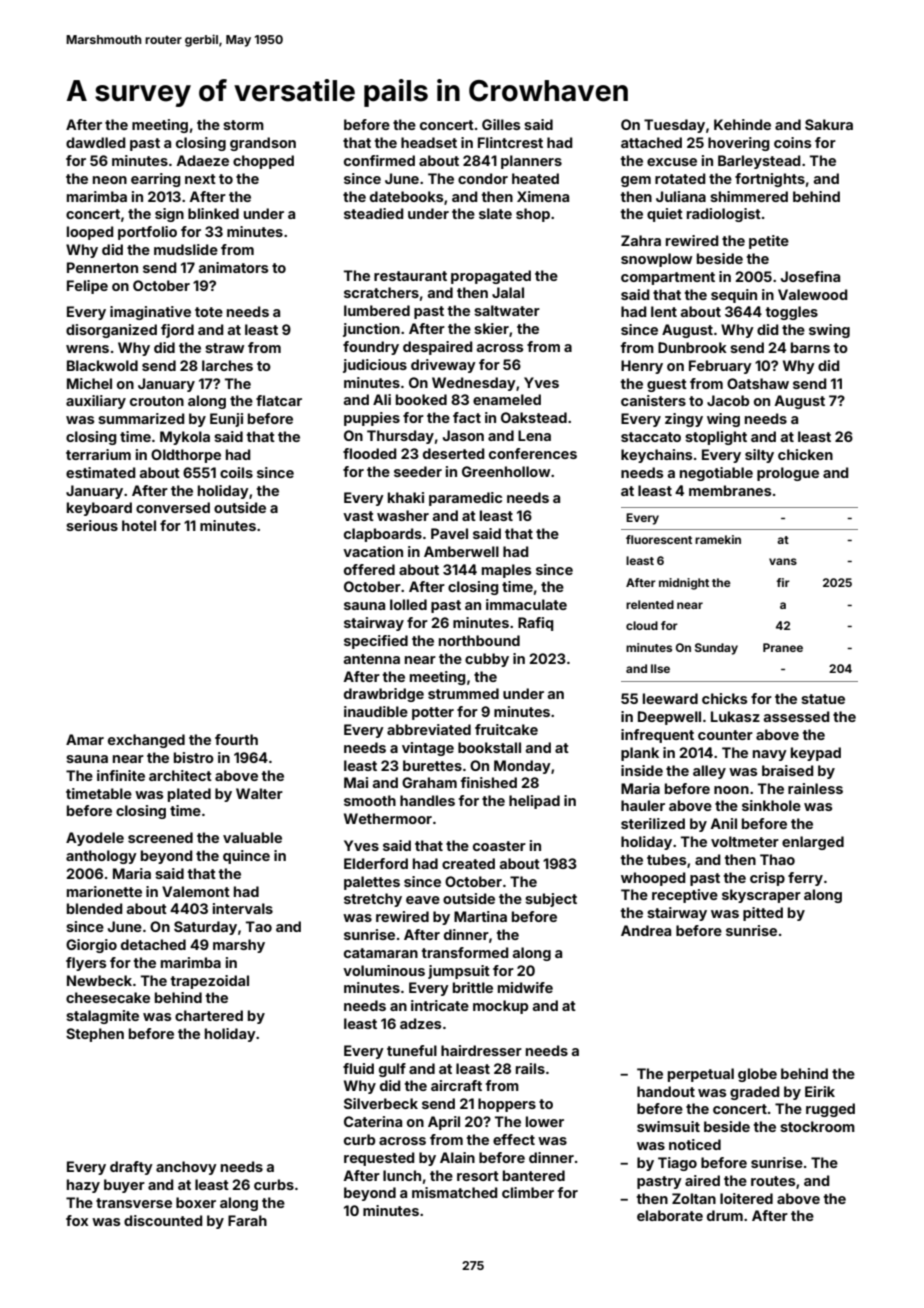 This image has height=1308, width=924. I want to click on blinked, so click(213, 213).
